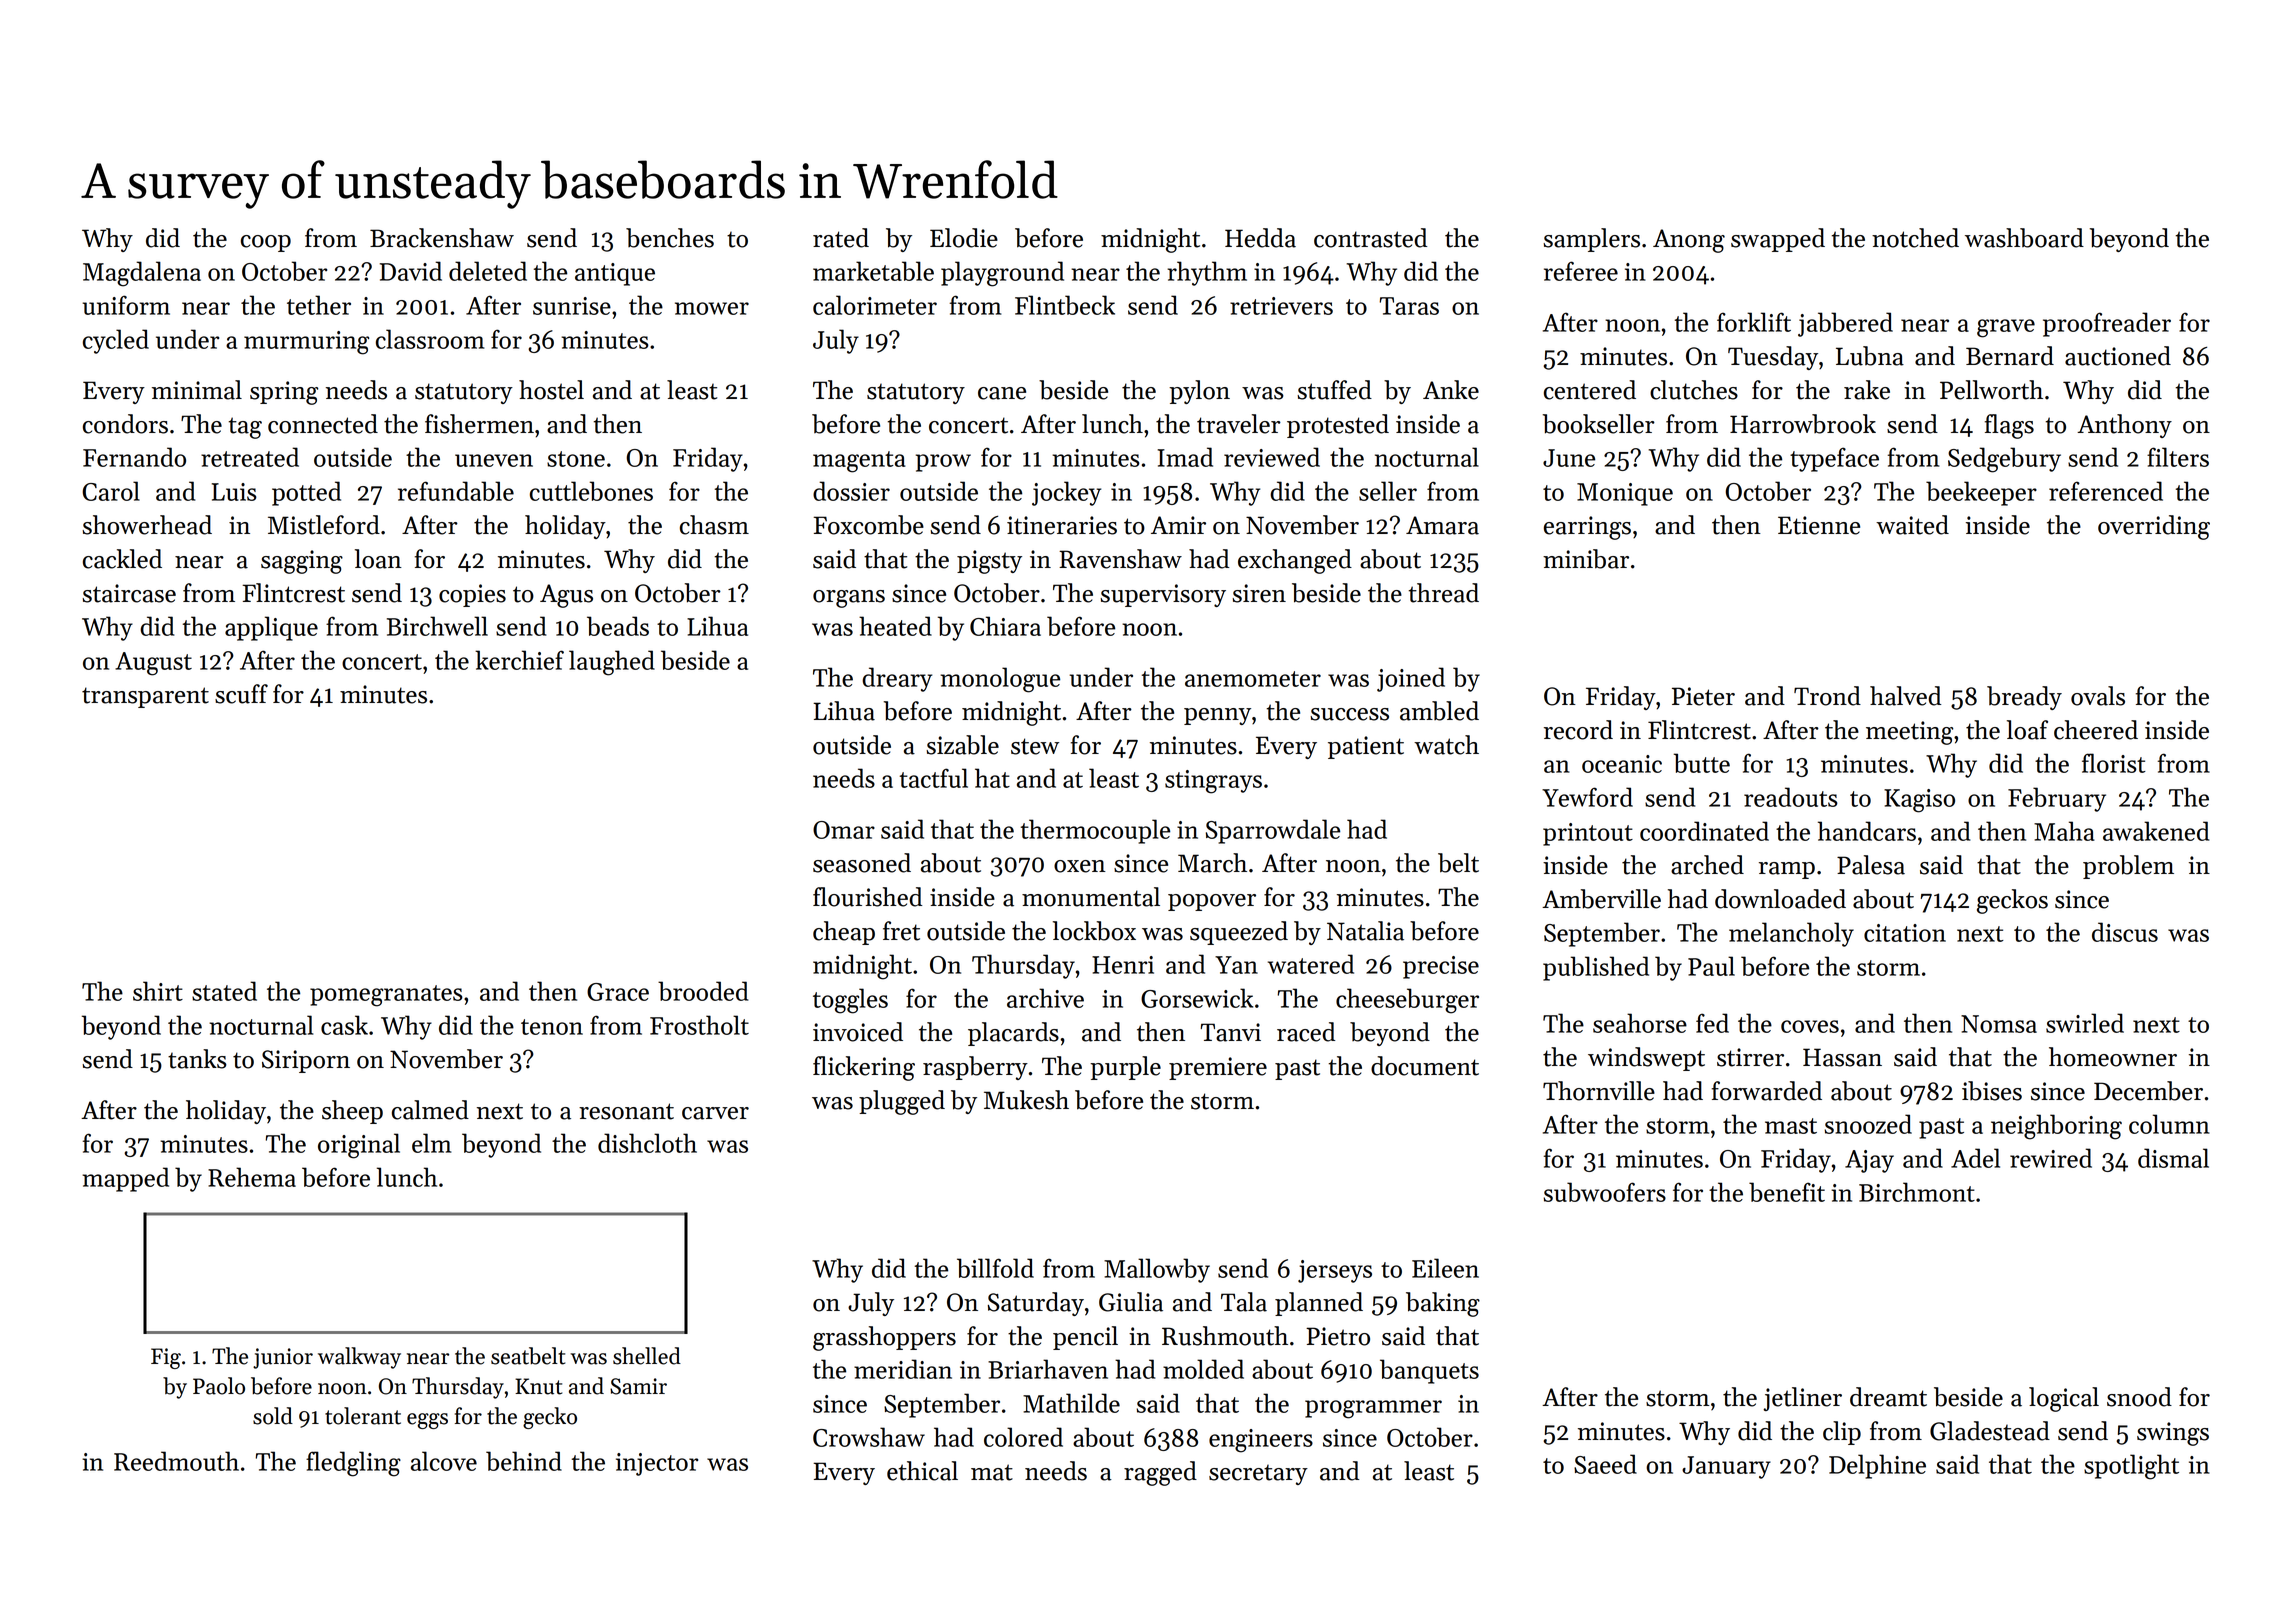 The image size is (2292, 1620). What do you see at coordinates (1441, 967) in the screenshot?
I see `precise` at bounding box center [1441, 967].
